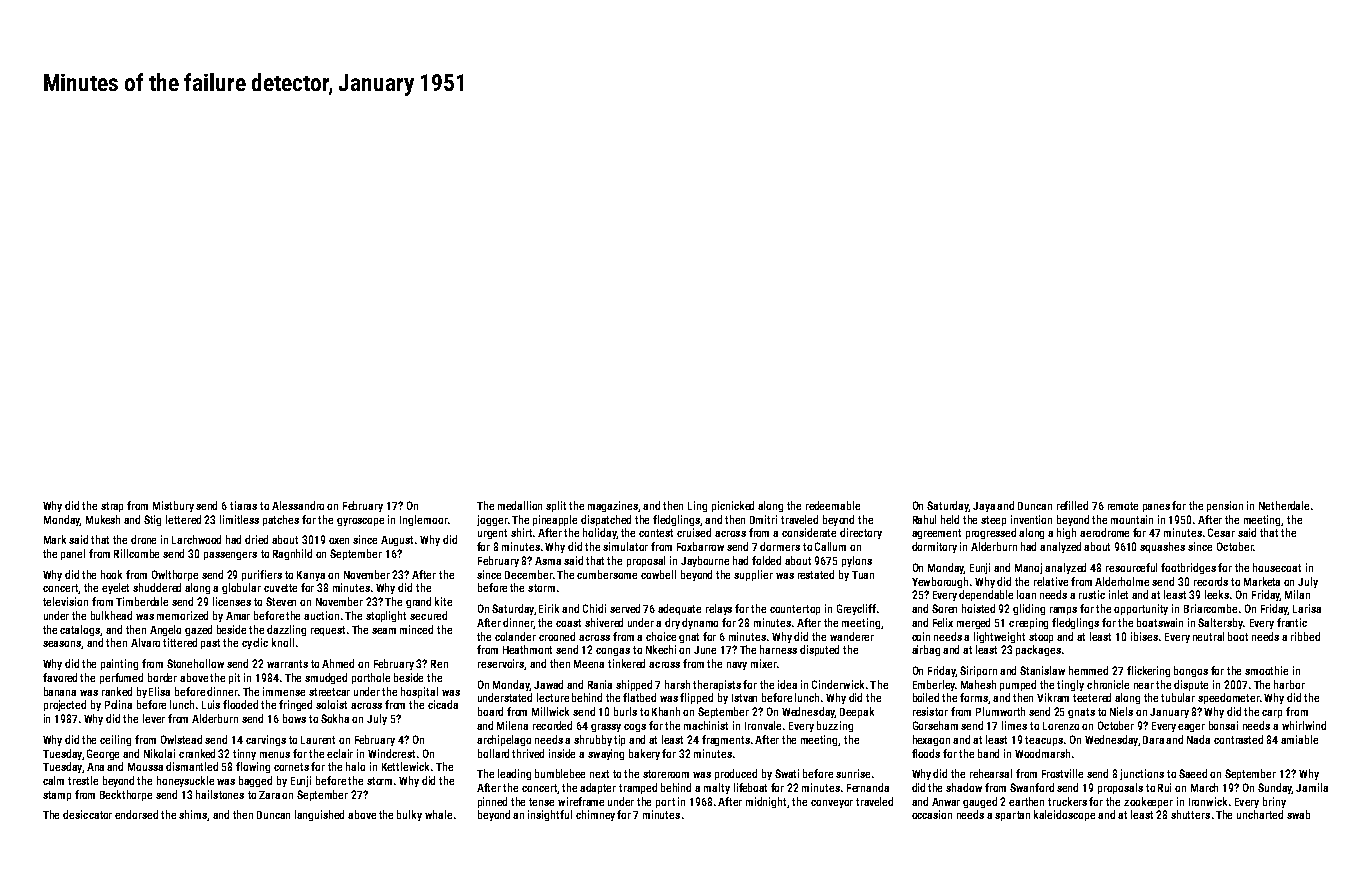  What do you see at coordinates (1292, 622) in the page?
I see `frantic` at bounding box center [1292, 622].
